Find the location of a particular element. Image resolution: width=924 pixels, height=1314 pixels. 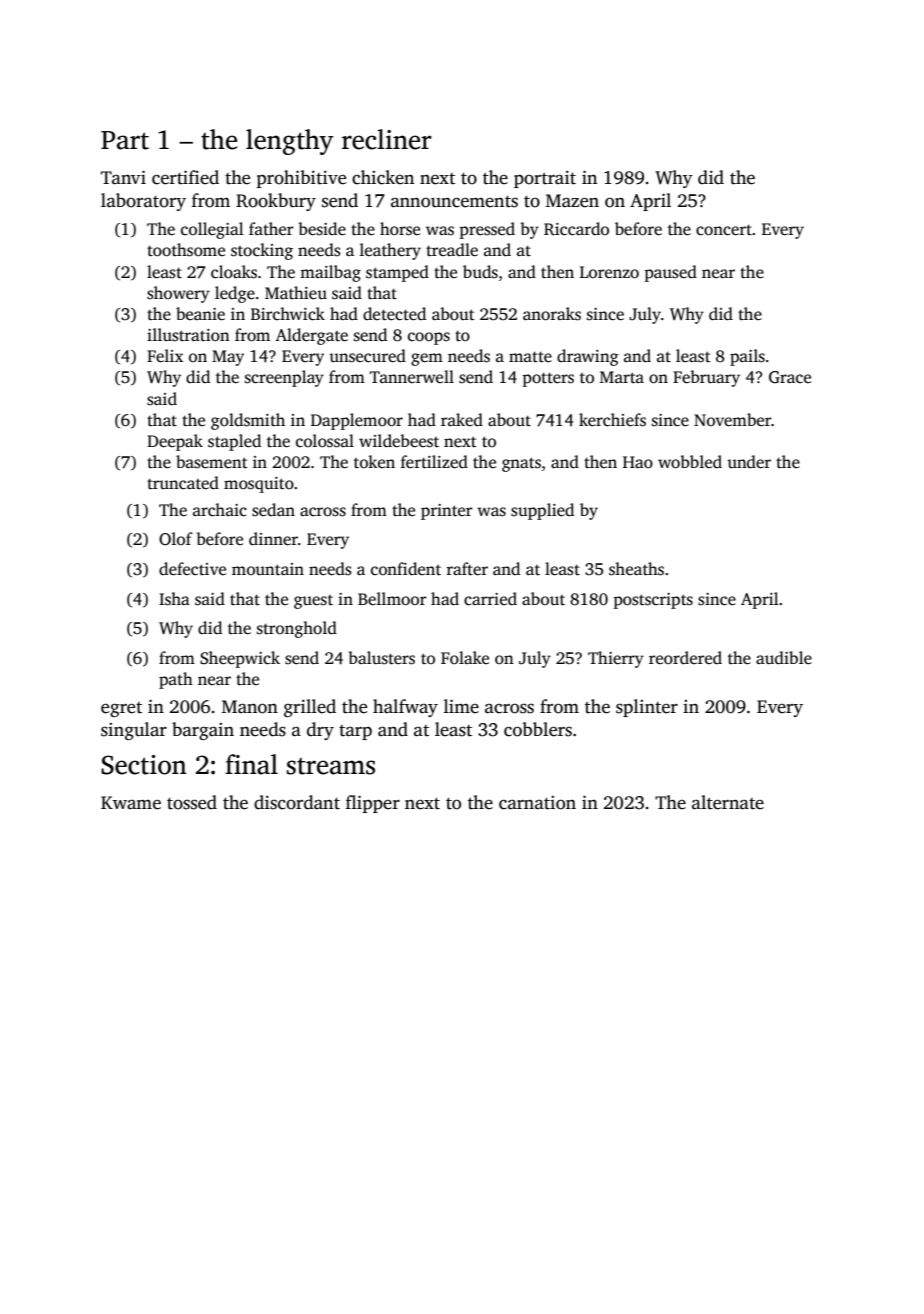

final is located at coordinates (251, 764).
